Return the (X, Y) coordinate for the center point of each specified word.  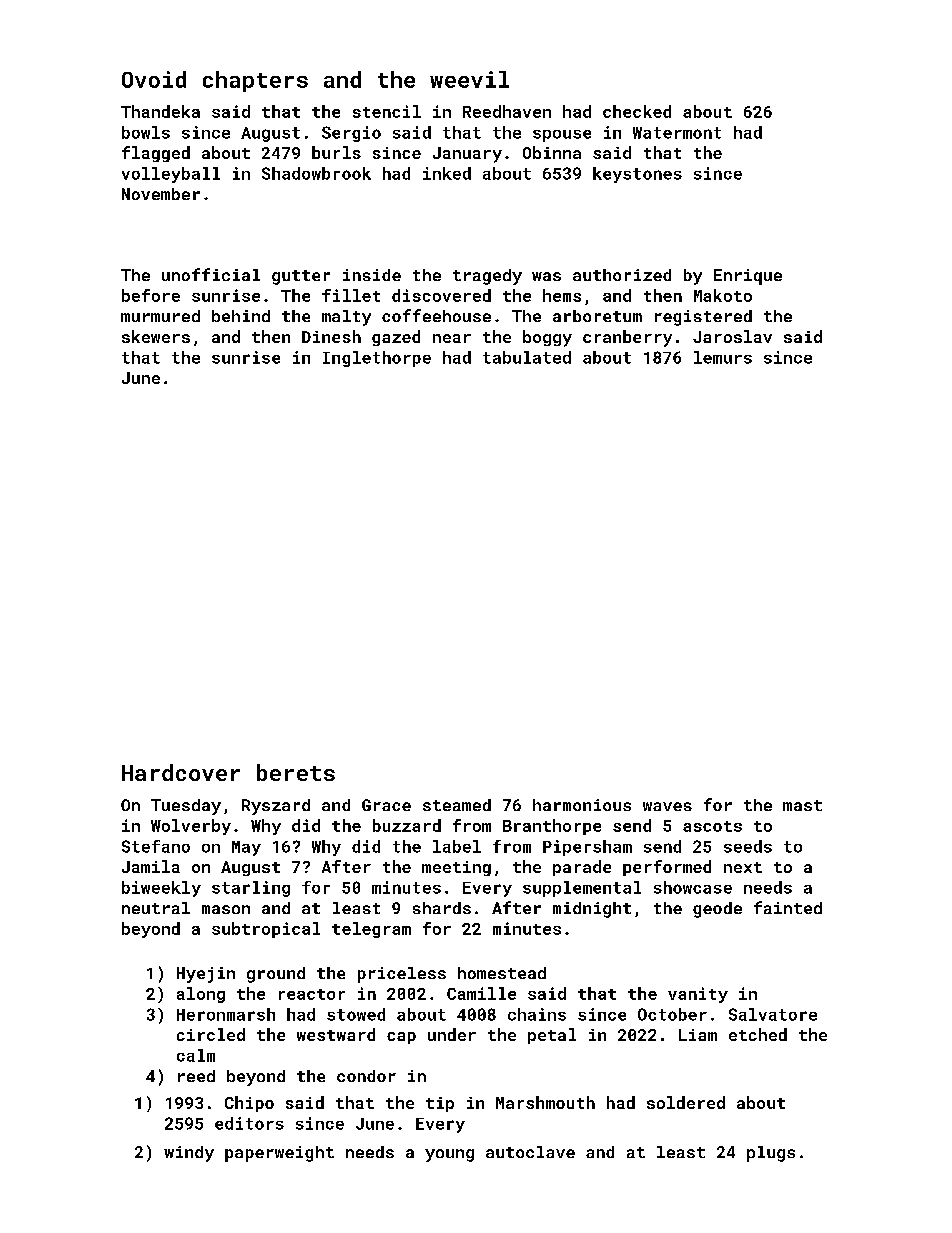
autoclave (530, 1152)
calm (196, 1055)
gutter (301, 277)
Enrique (748, 277)
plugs (771, 1154)
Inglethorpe (377, 359)
